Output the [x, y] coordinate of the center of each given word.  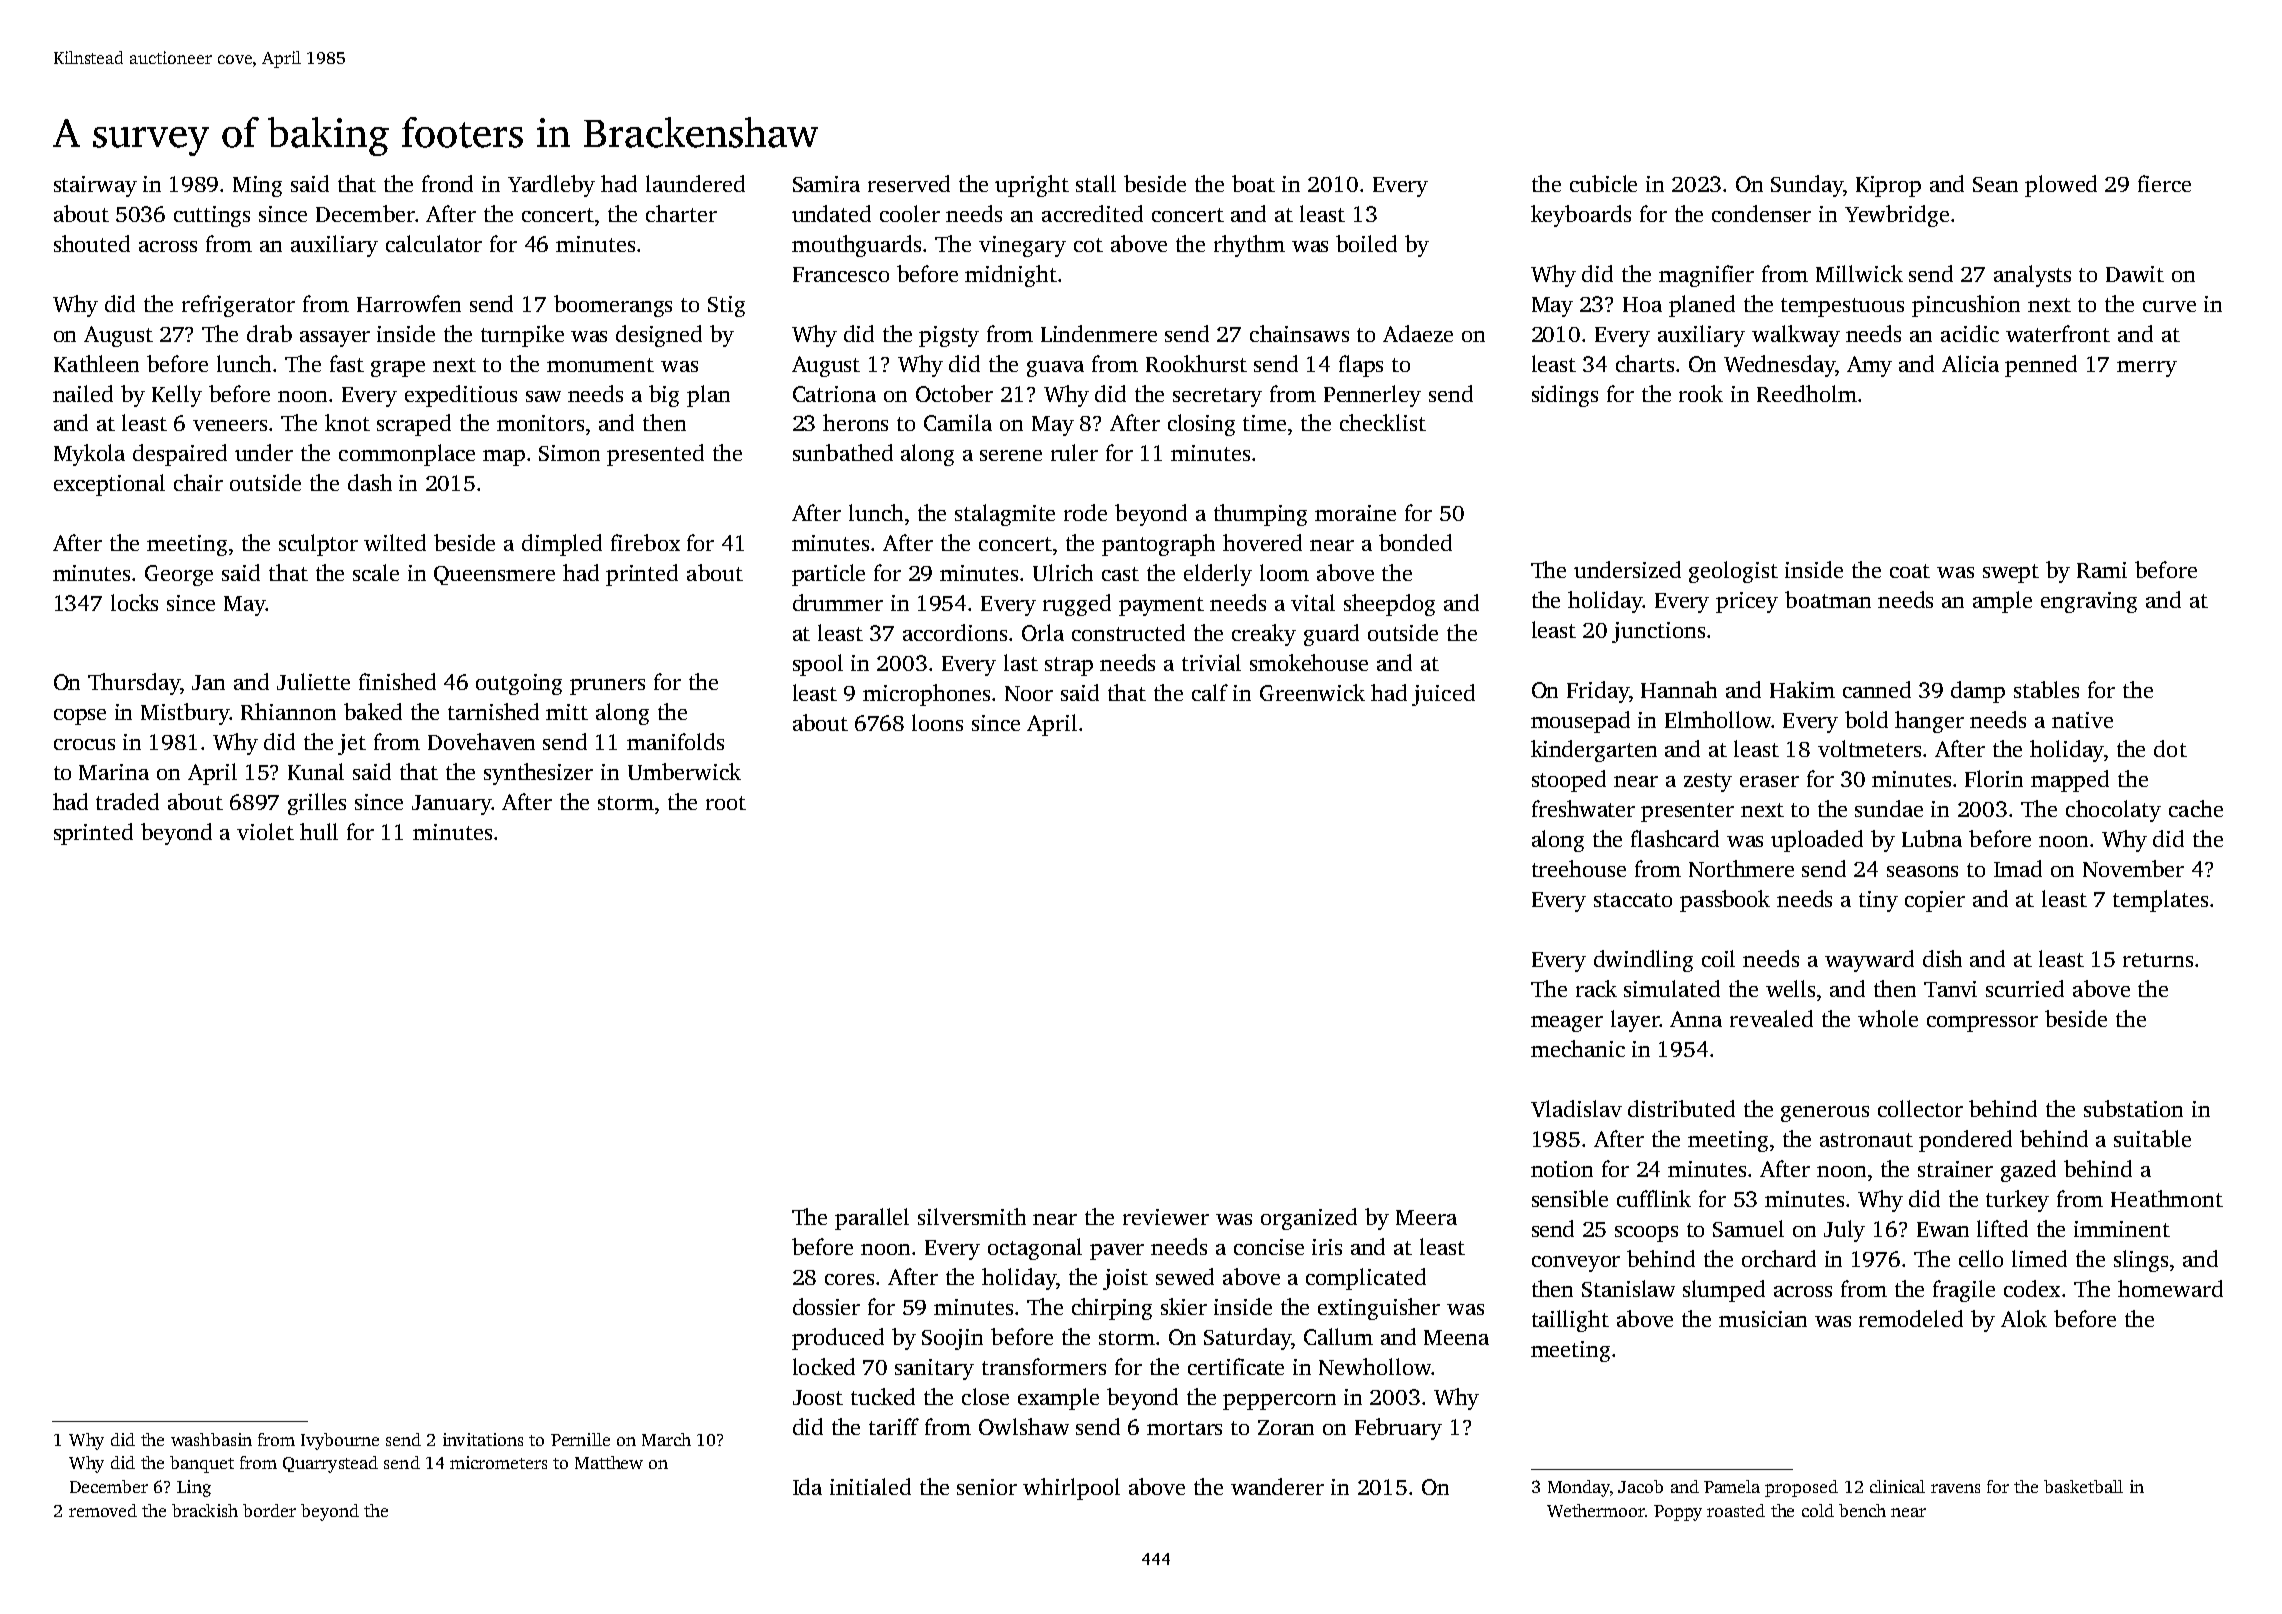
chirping [1112, 1309]
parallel [872, 1219]
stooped [1569, 781]
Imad [2018, 868]
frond [447, 183]
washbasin [211, 1439]
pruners [607, 687]
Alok [2024, 1318]
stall [1096, 183]
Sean [1995, 184]
